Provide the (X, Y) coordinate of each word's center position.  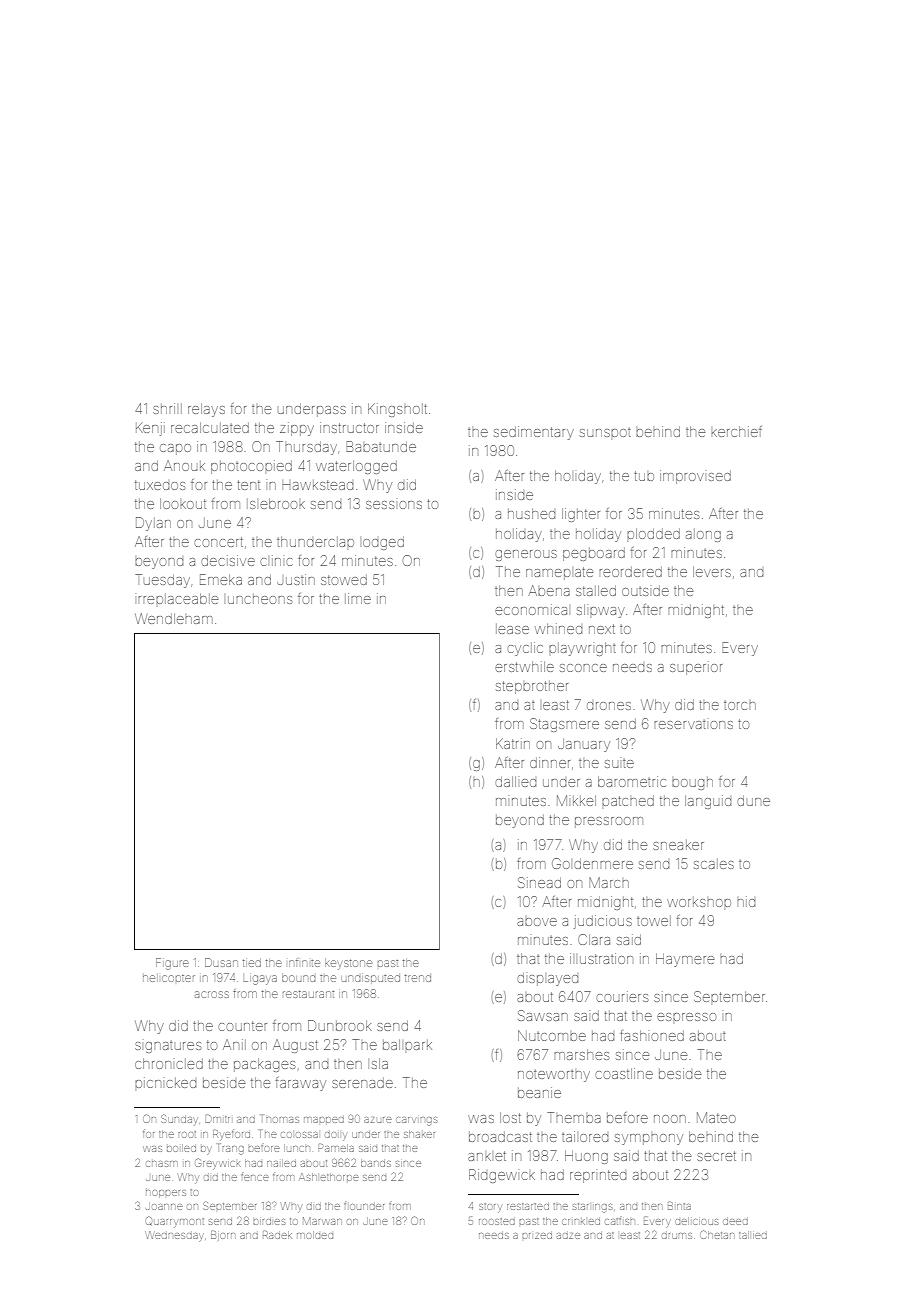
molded (315, 1235)
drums (677, 1236)
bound (298, 978)
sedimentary (534, 433)
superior (696, 668)
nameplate (559, 573)
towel (654, 921)
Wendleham (174, 618)
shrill (167, 408)
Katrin (513, 743)
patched (628, 801)
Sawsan (543, 1015)
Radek (277, 1235)
